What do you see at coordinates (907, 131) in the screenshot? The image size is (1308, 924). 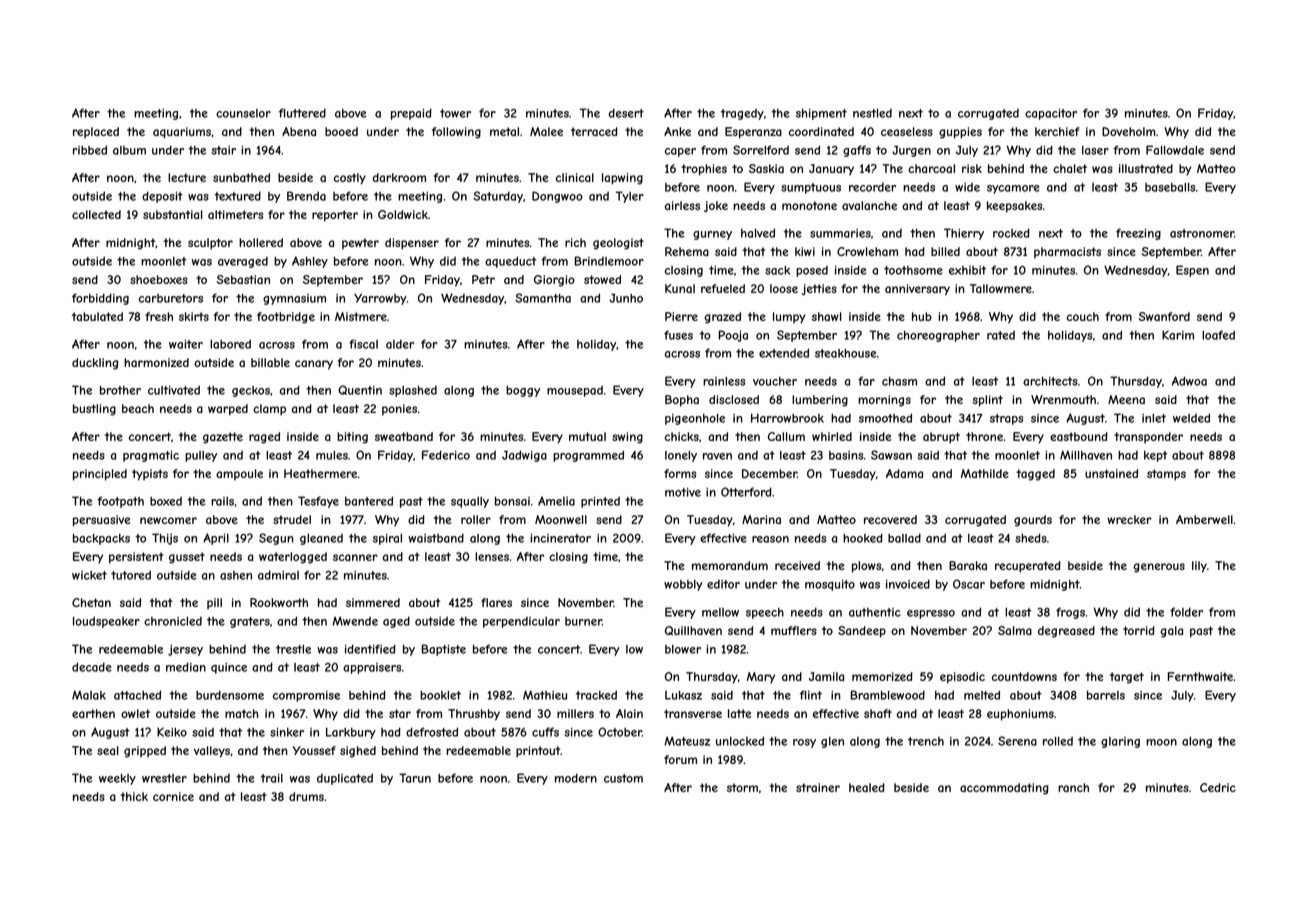 I see `ceaseless` at bounding box center [907, 131].
